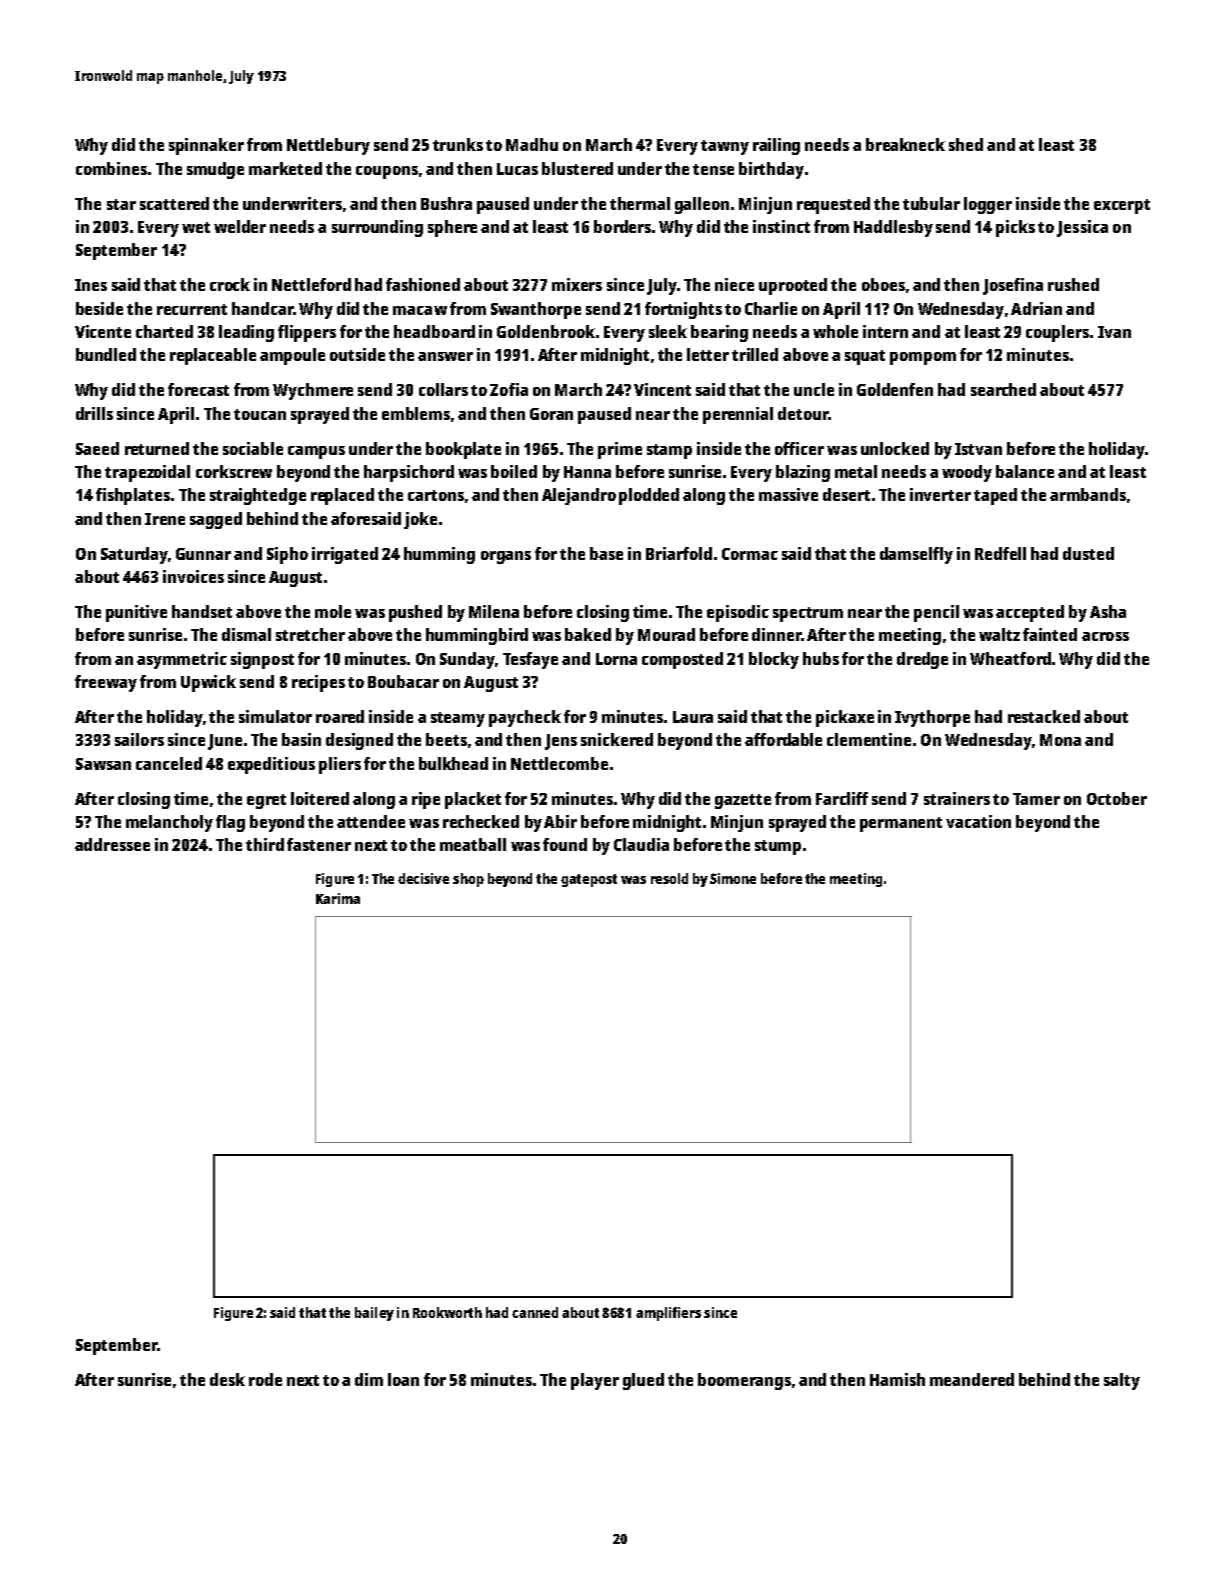 Image resolution: width=1226 pixels, height=1587 pixels. I want to click on Ivythorpe, so click(932, 718).
